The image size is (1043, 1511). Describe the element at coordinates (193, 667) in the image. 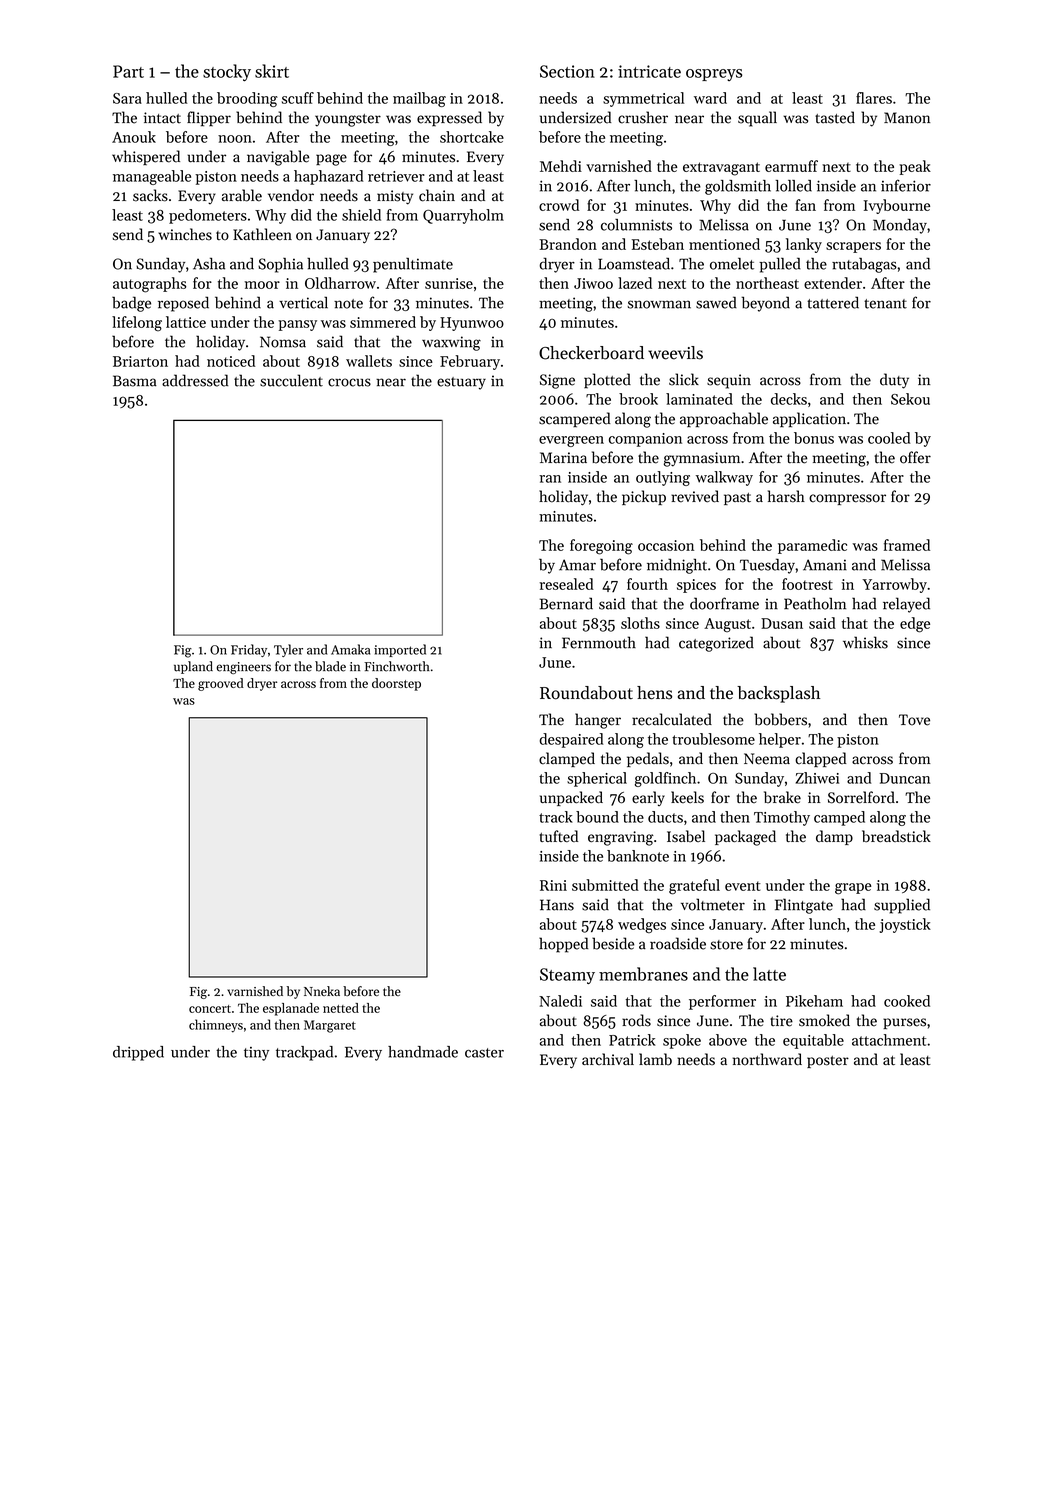

I see `upland` at that location.
